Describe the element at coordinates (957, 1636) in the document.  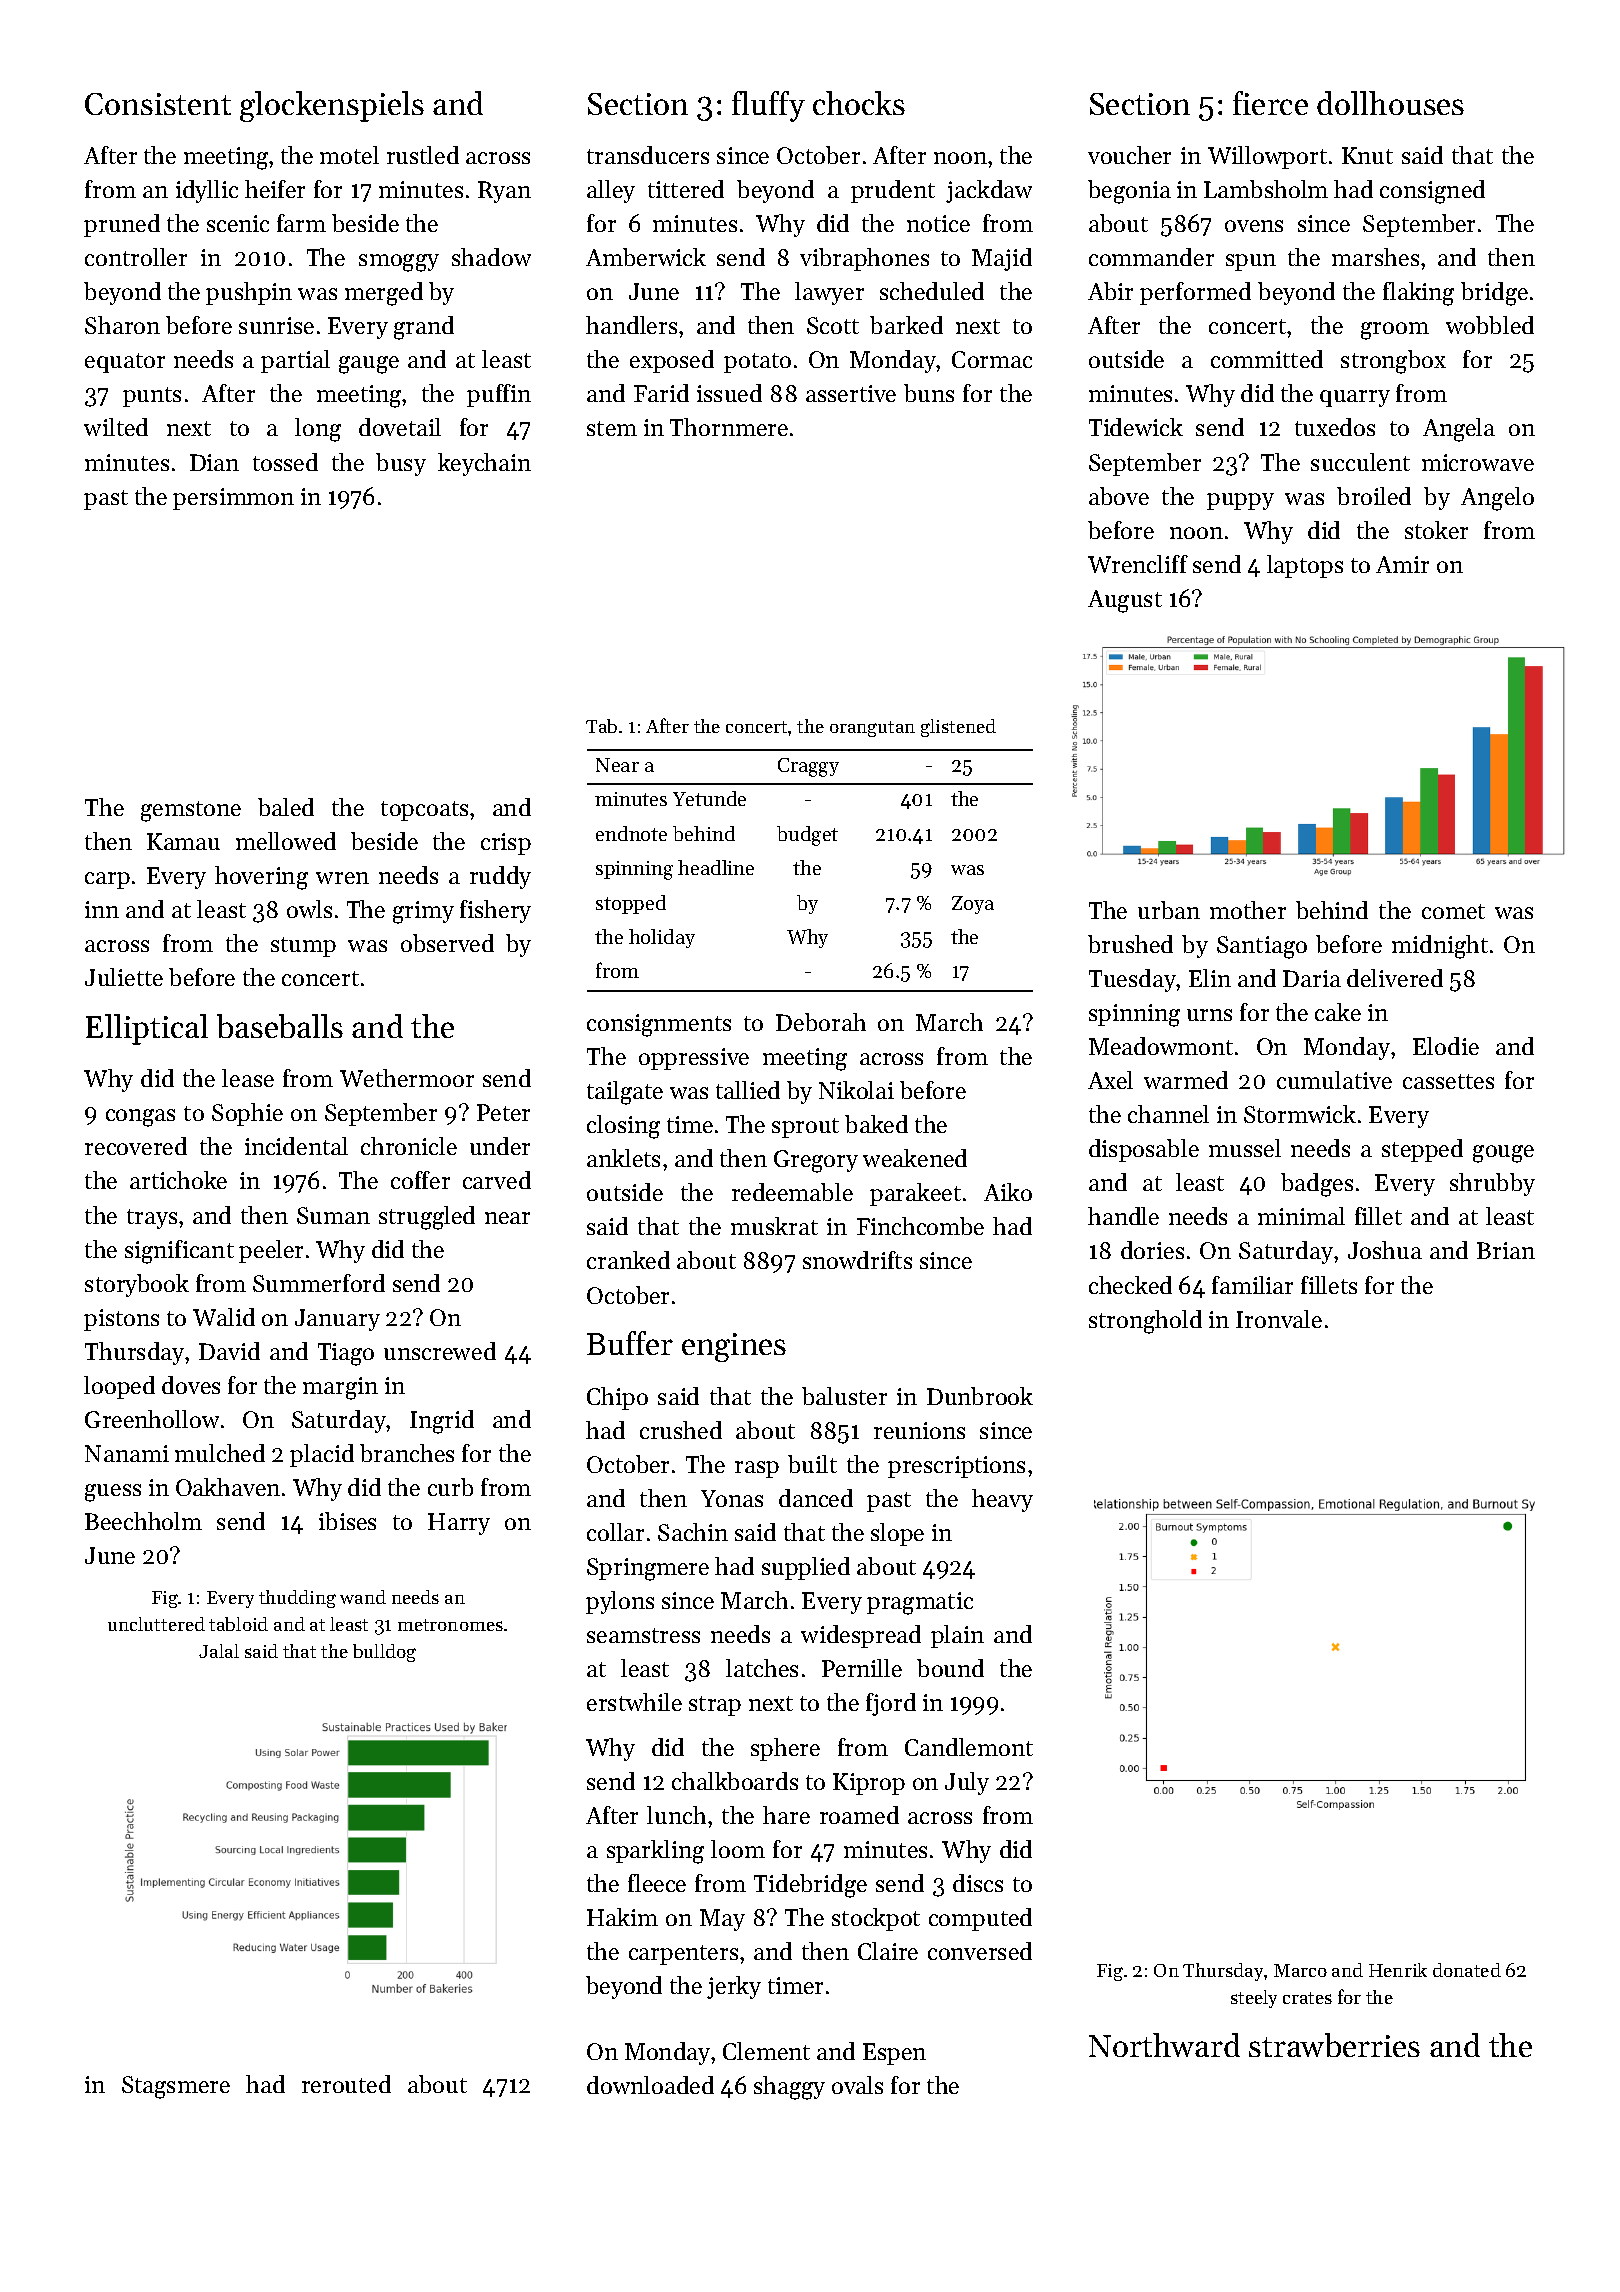
I see `plain` at that location.
